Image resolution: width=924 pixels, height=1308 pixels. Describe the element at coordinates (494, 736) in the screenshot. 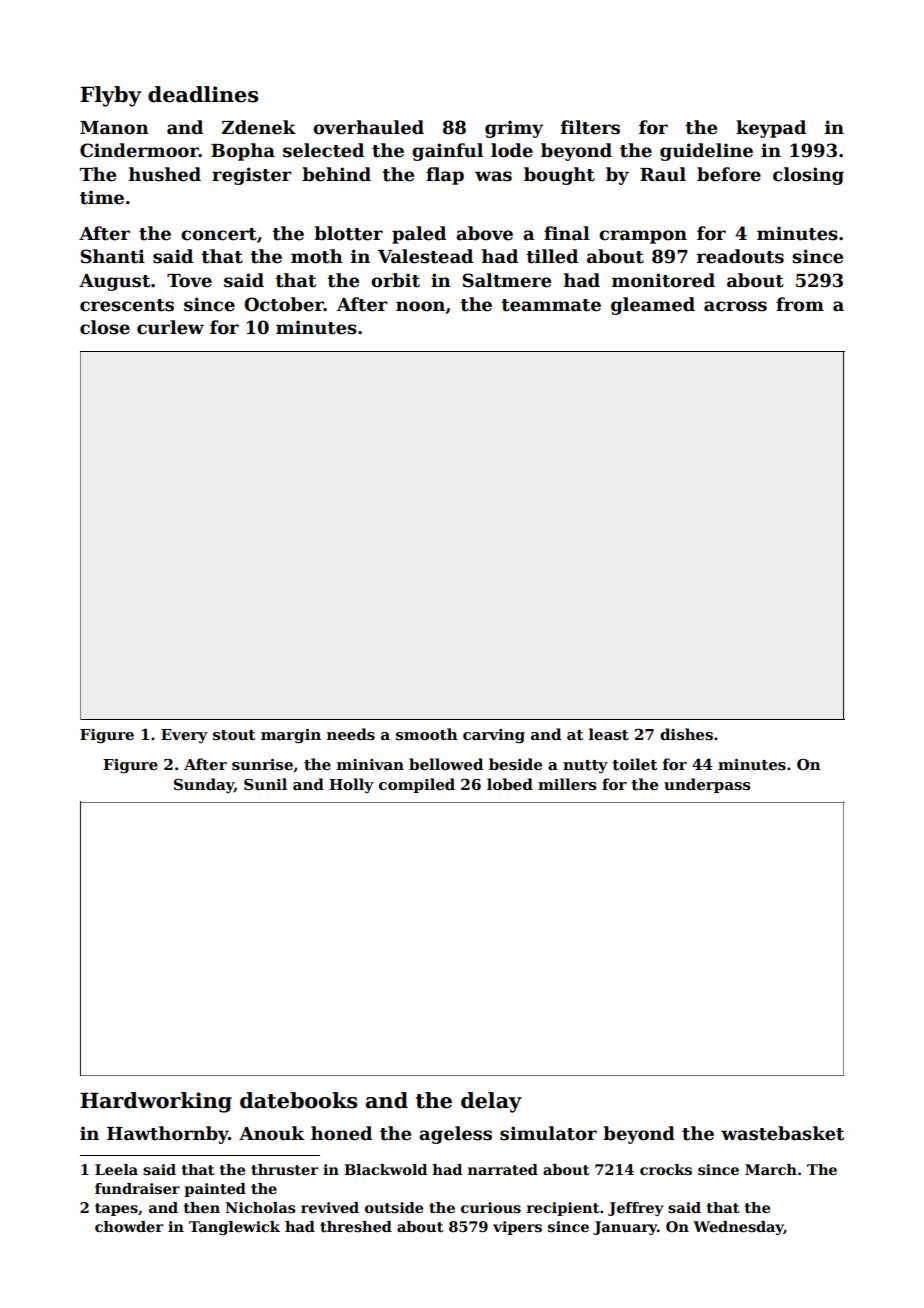

I see `carving` at that location.
